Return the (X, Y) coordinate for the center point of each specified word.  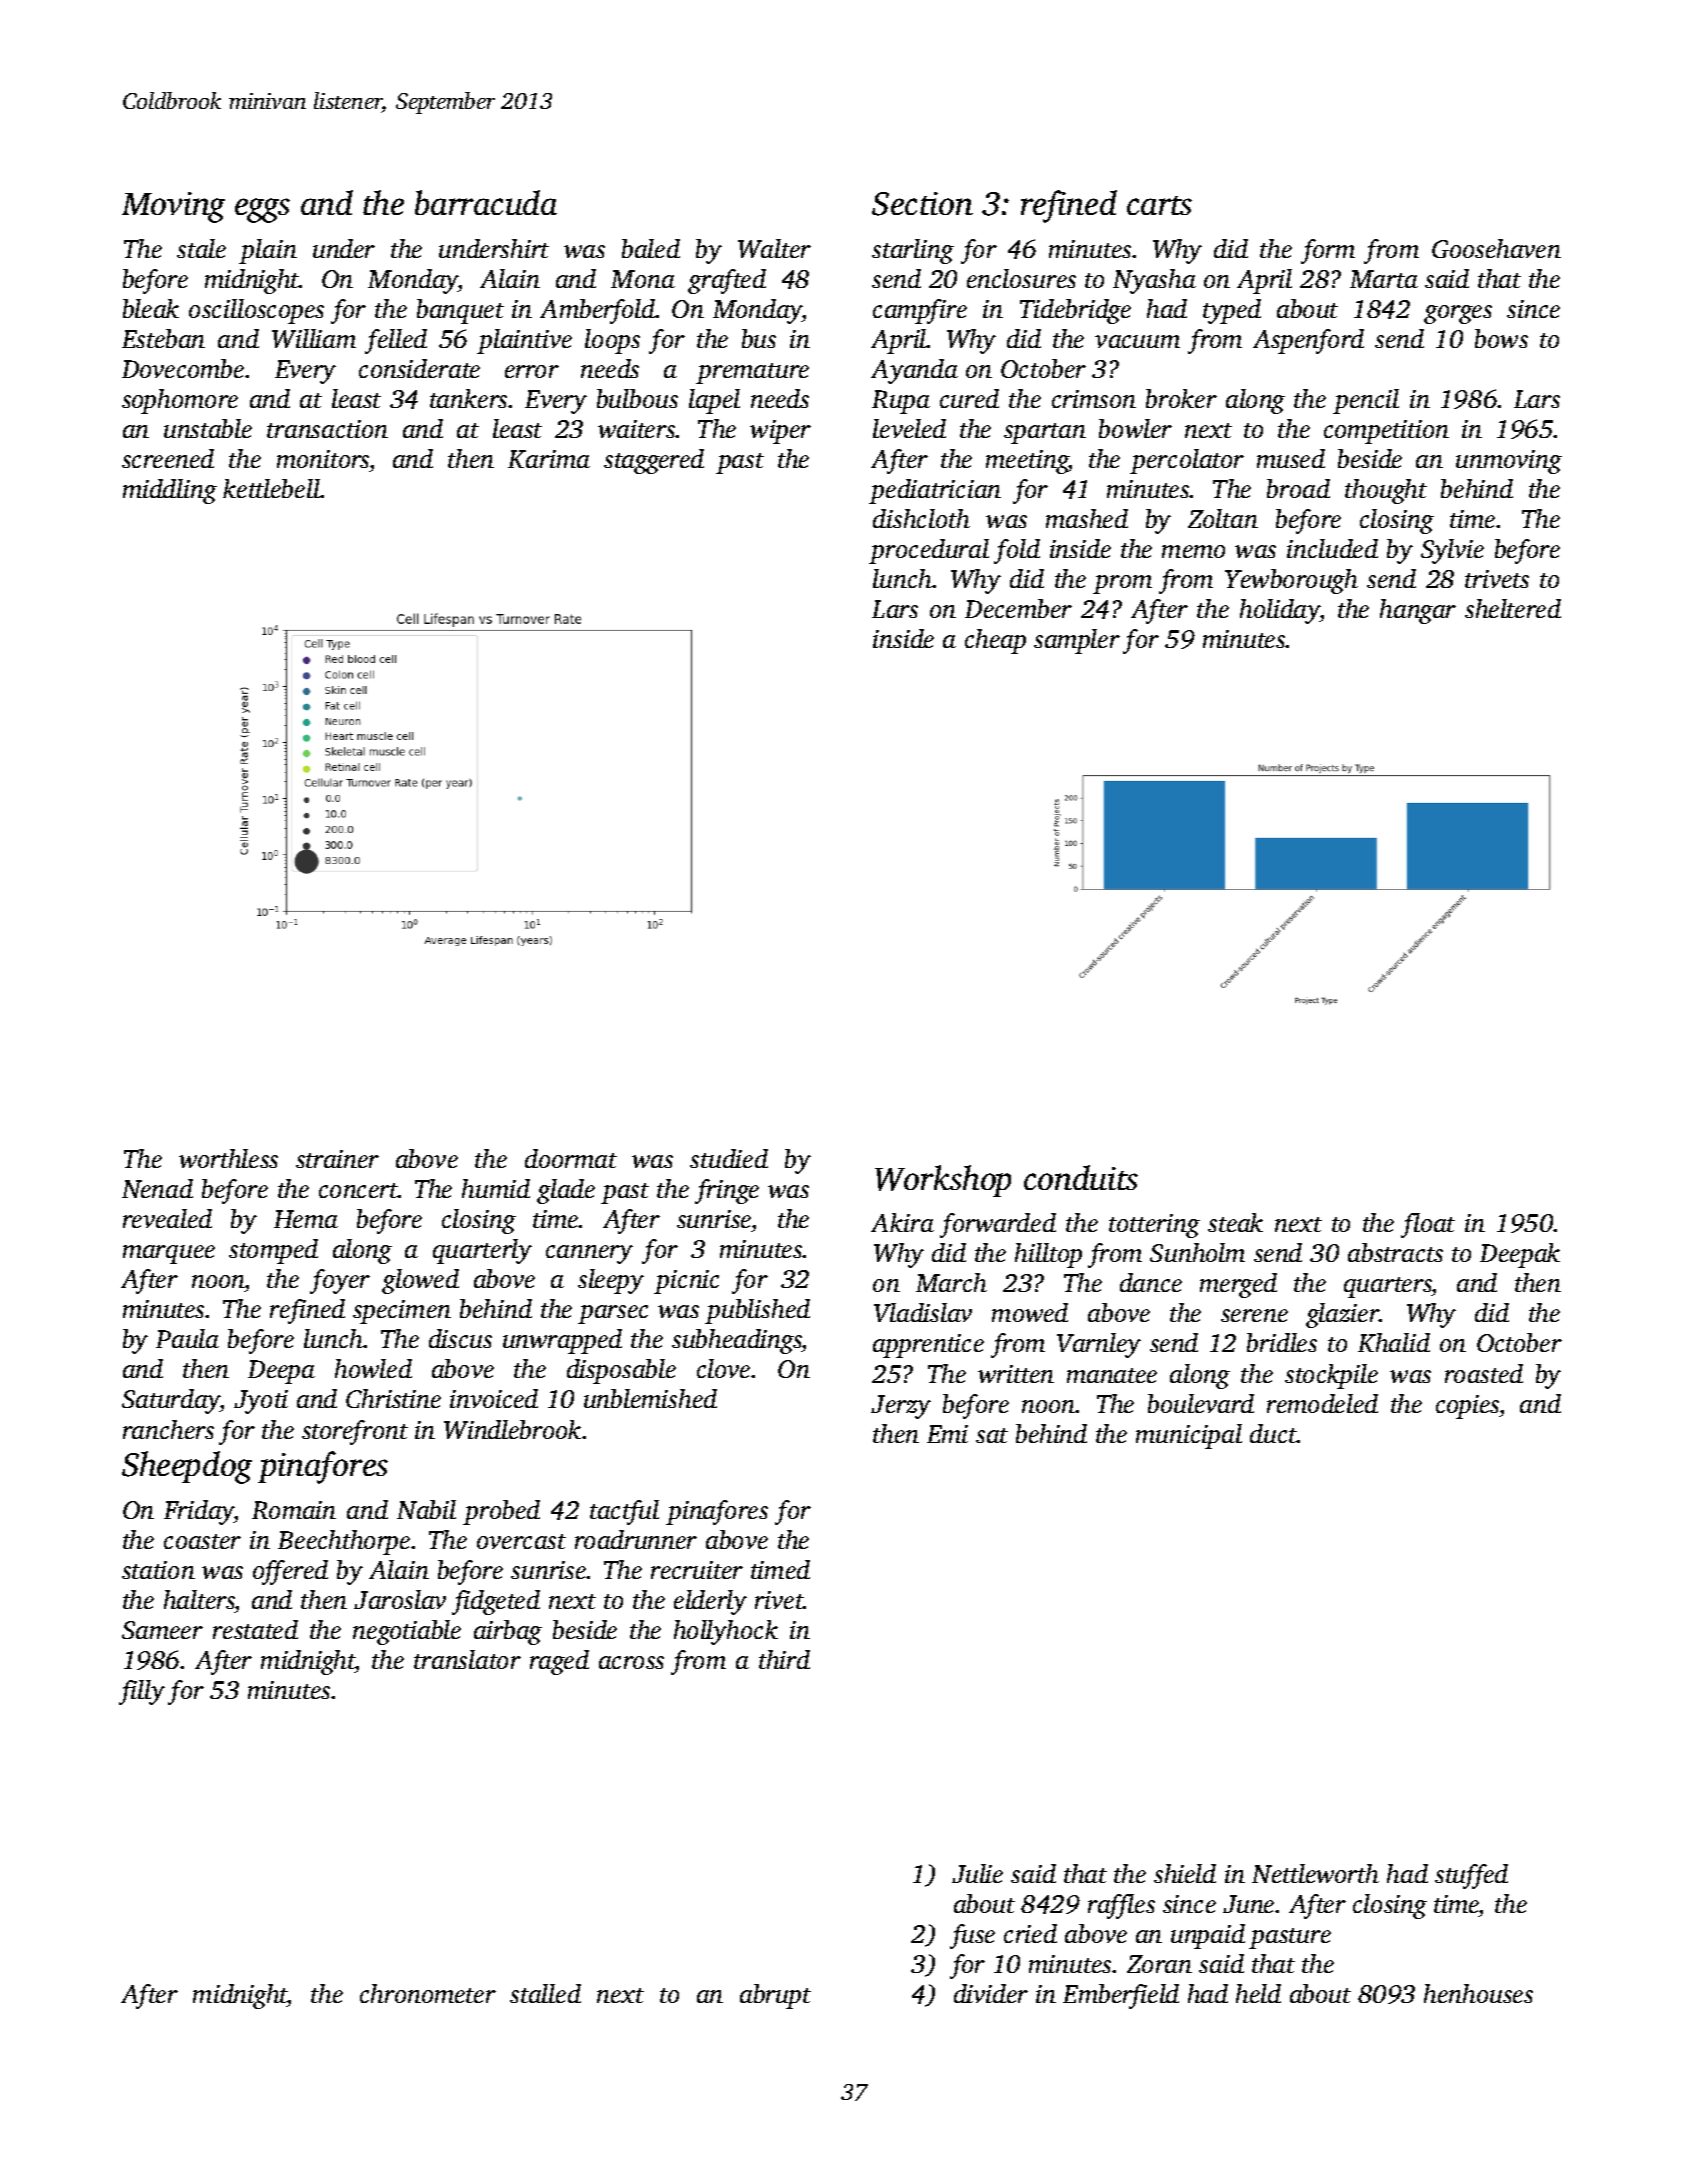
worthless (228, 1158)
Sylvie (1452, 551)
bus (759, 338)
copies (1467, 1407)
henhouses (1478, 1993)
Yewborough (1291, 581)
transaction (327, 429)
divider (991, 1993)
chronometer (428, 1993)
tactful (624, 1512)
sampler (1077, 641)
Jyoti (261, 1402)
